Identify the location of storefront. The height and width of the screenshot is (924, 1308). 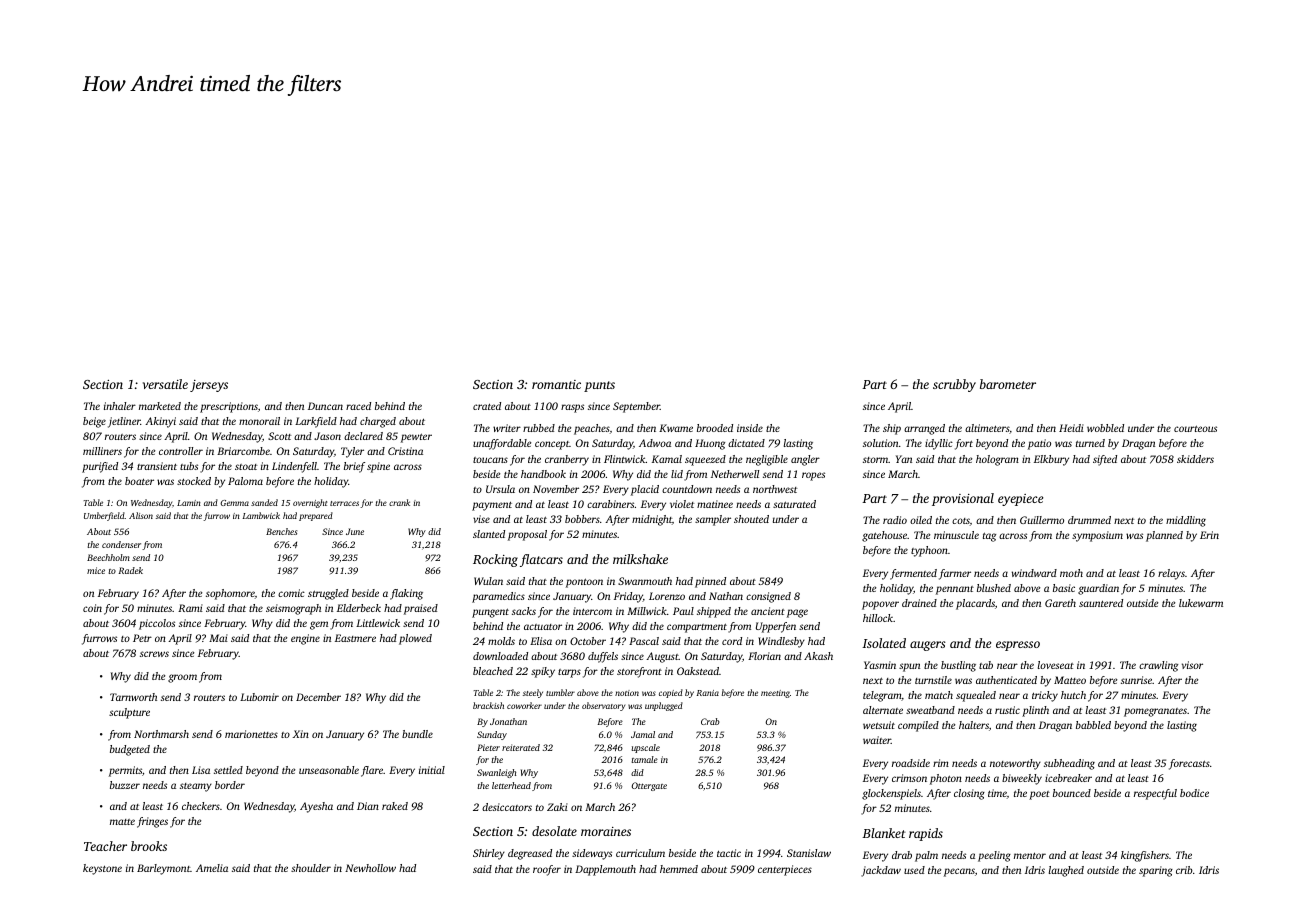
(639, 672).
